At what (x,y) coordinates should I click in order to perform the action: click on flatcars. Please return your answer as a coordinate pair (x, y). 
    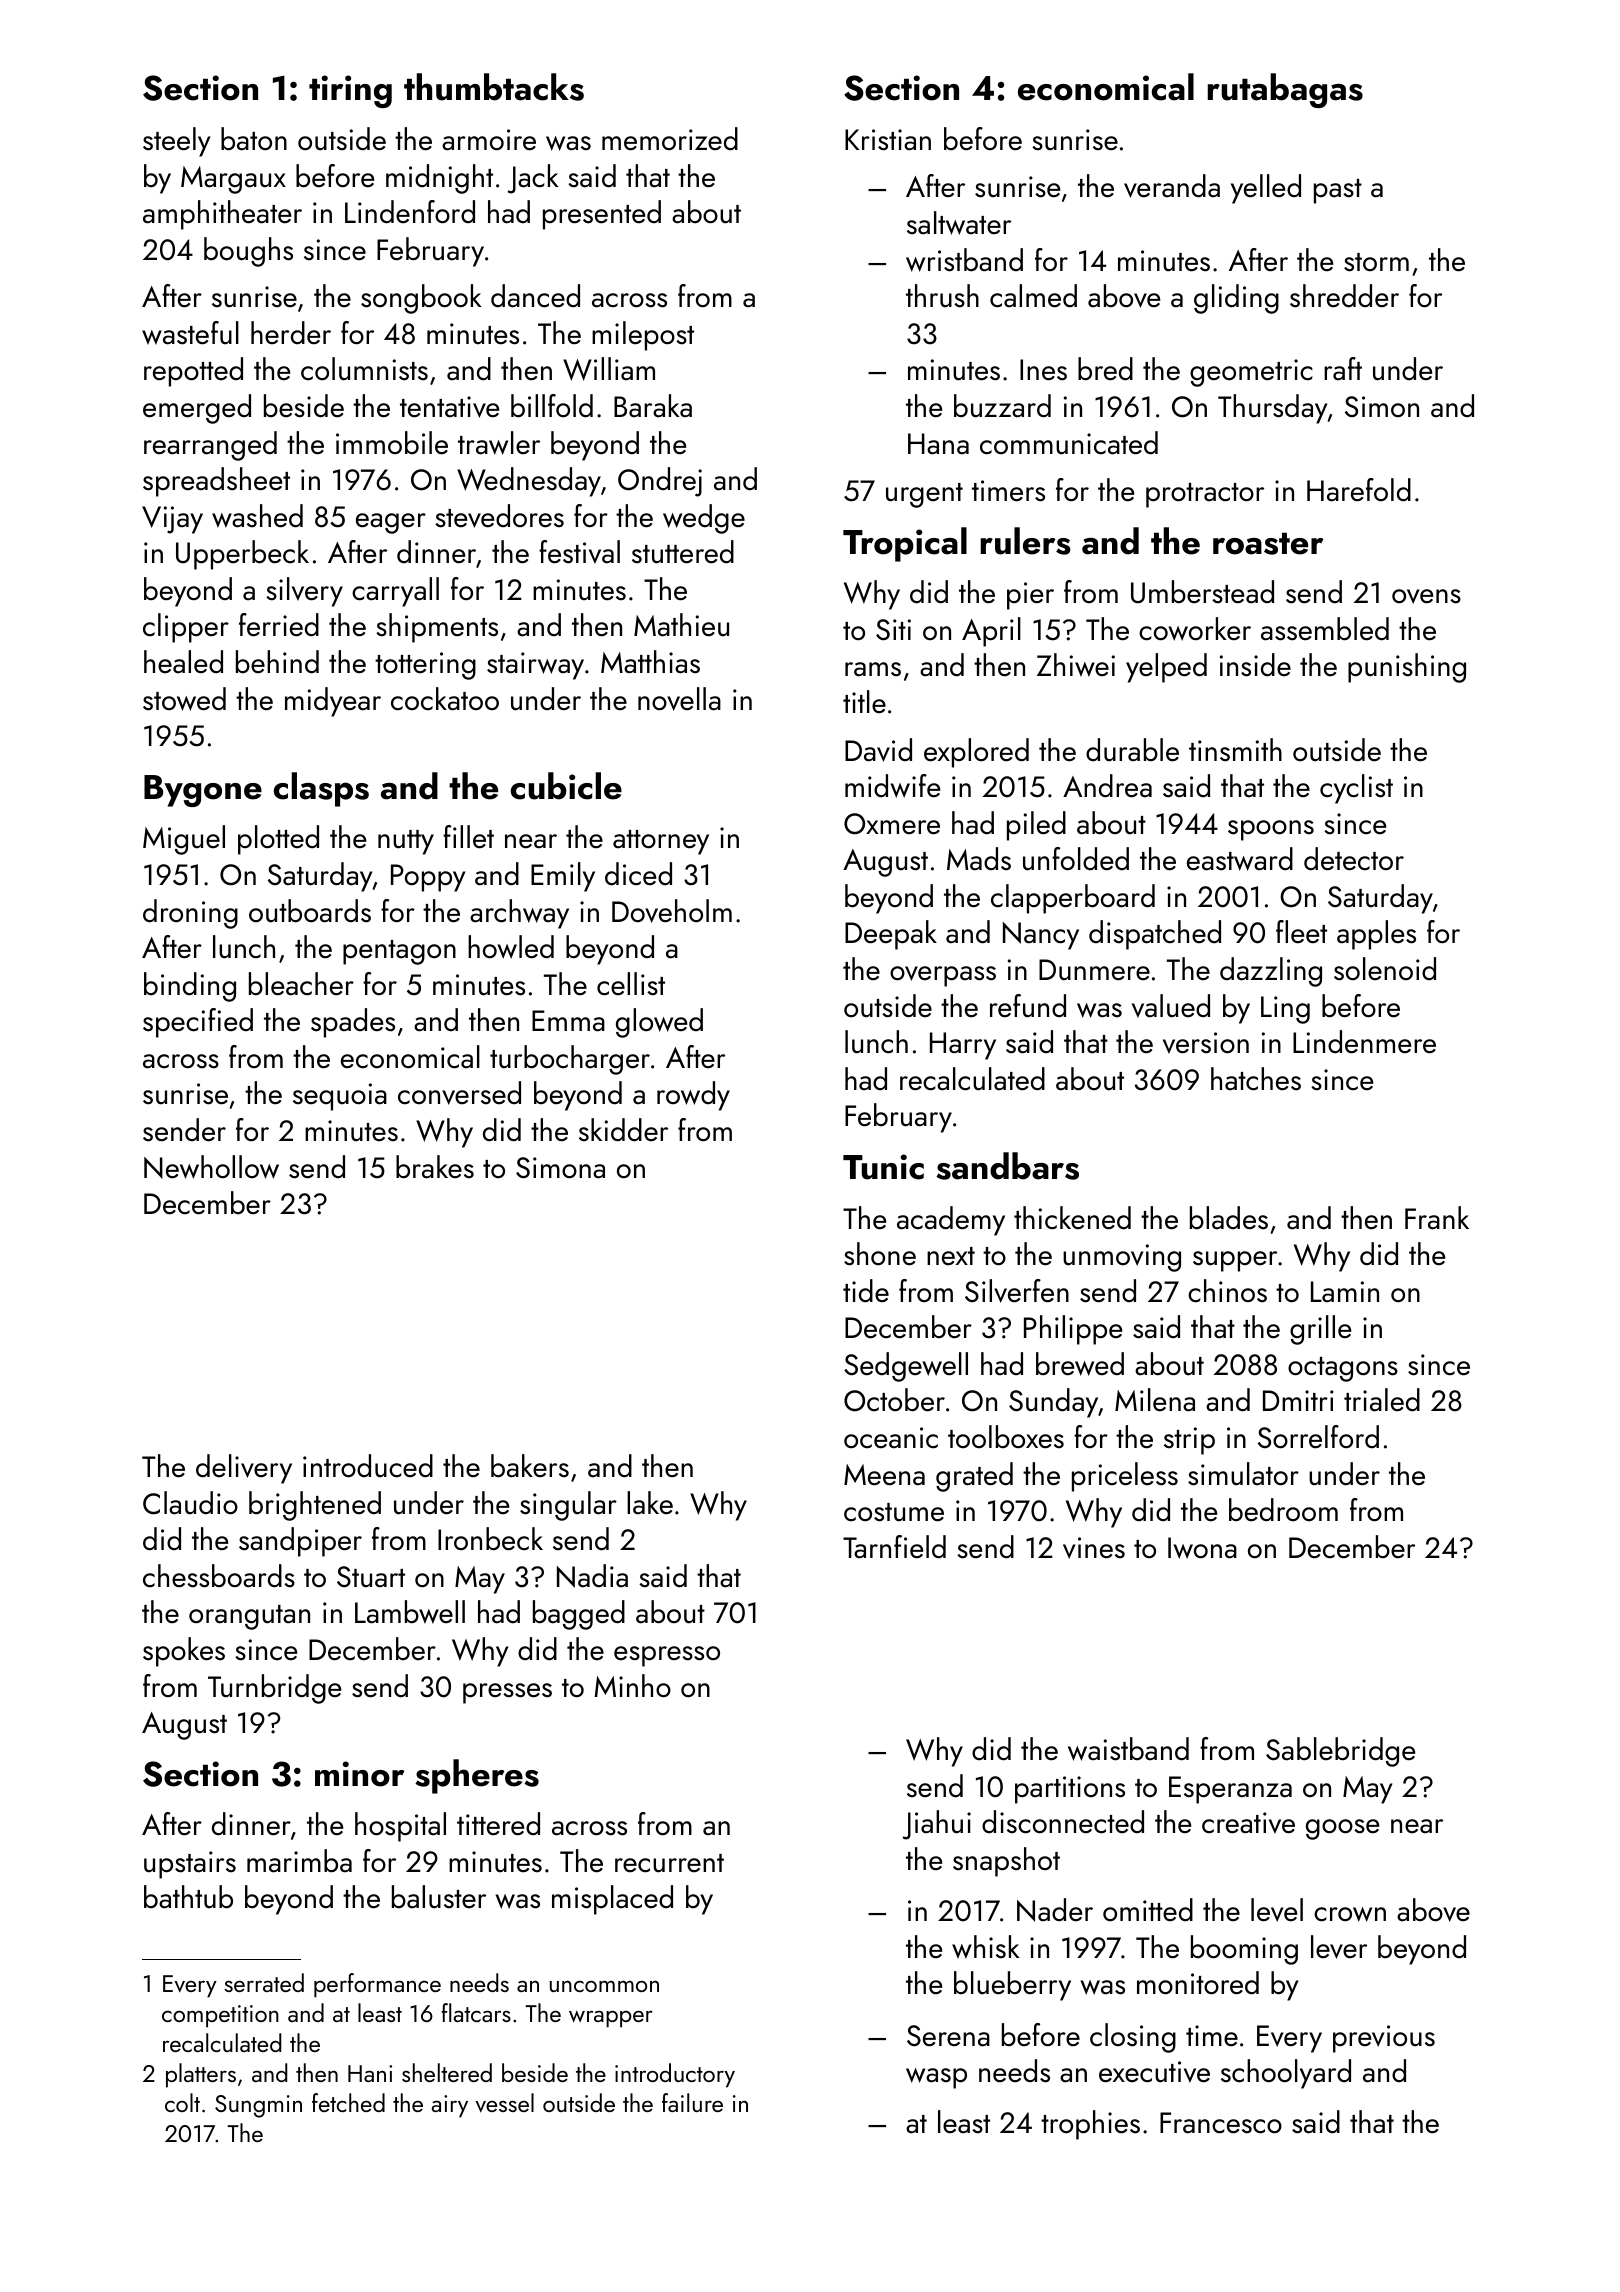
    Looking at the image, I should click on (476, 2012).
